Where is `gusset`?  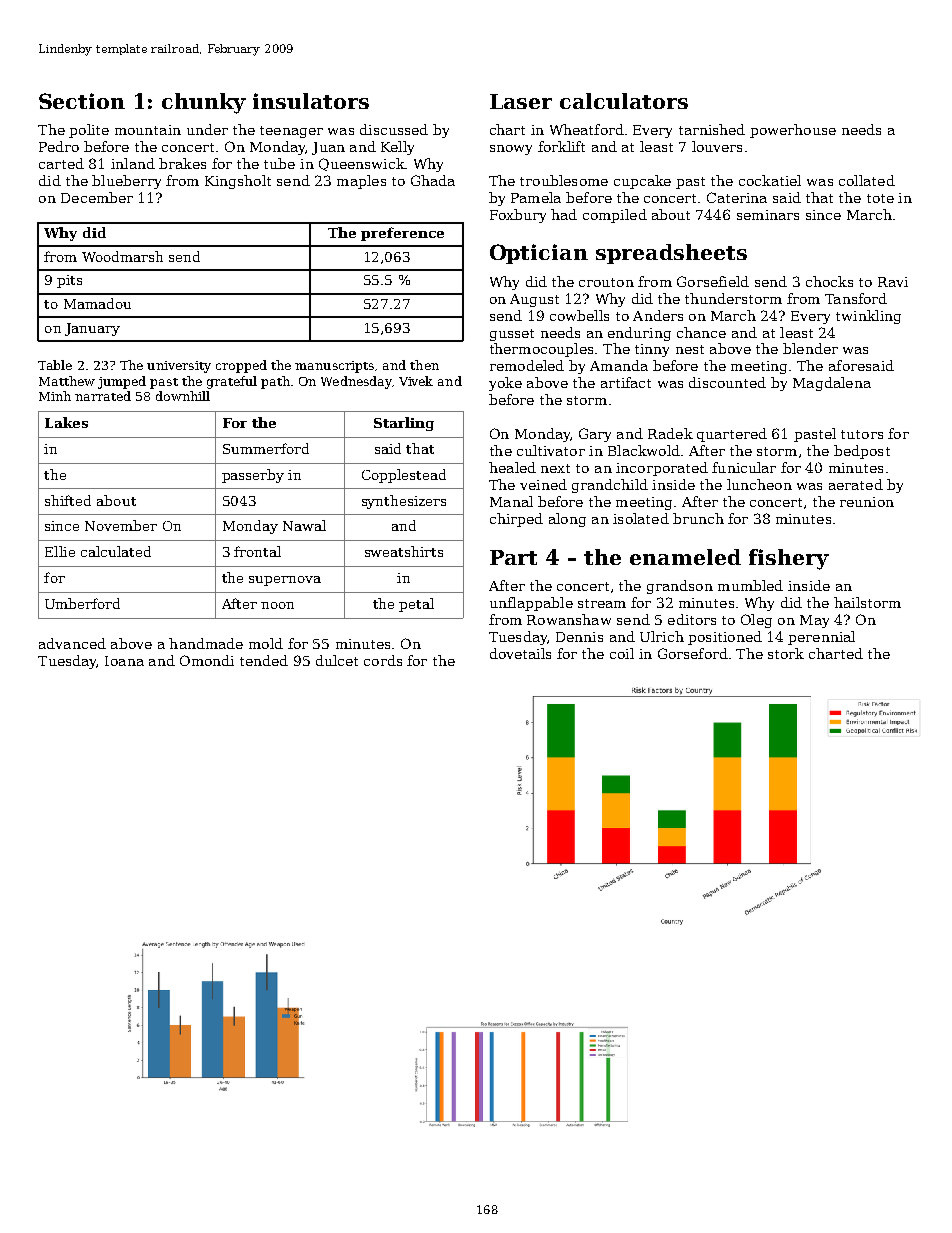
gusset is located at coordinates (512, 335).
